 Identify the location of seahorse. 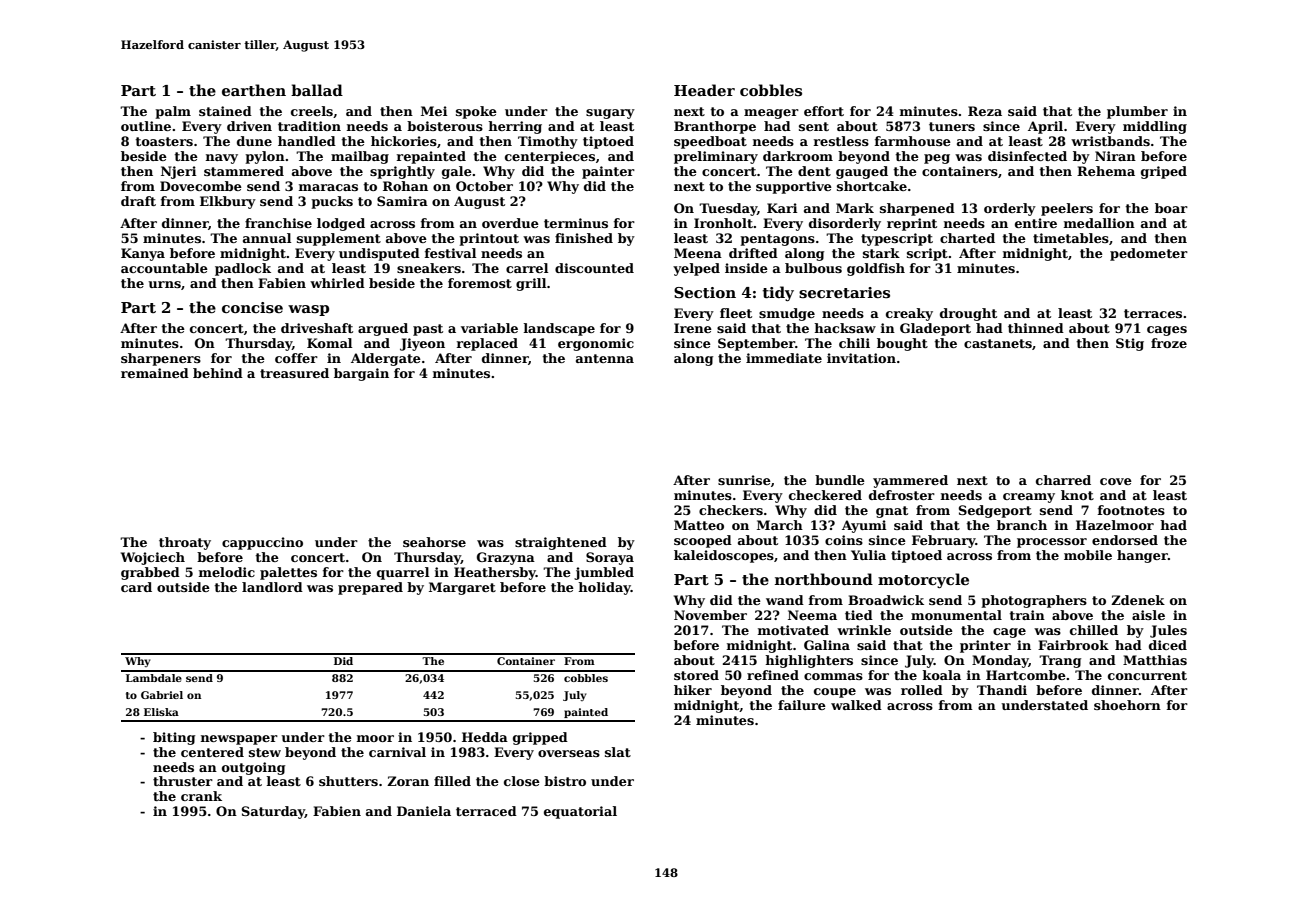
(434, 542).
